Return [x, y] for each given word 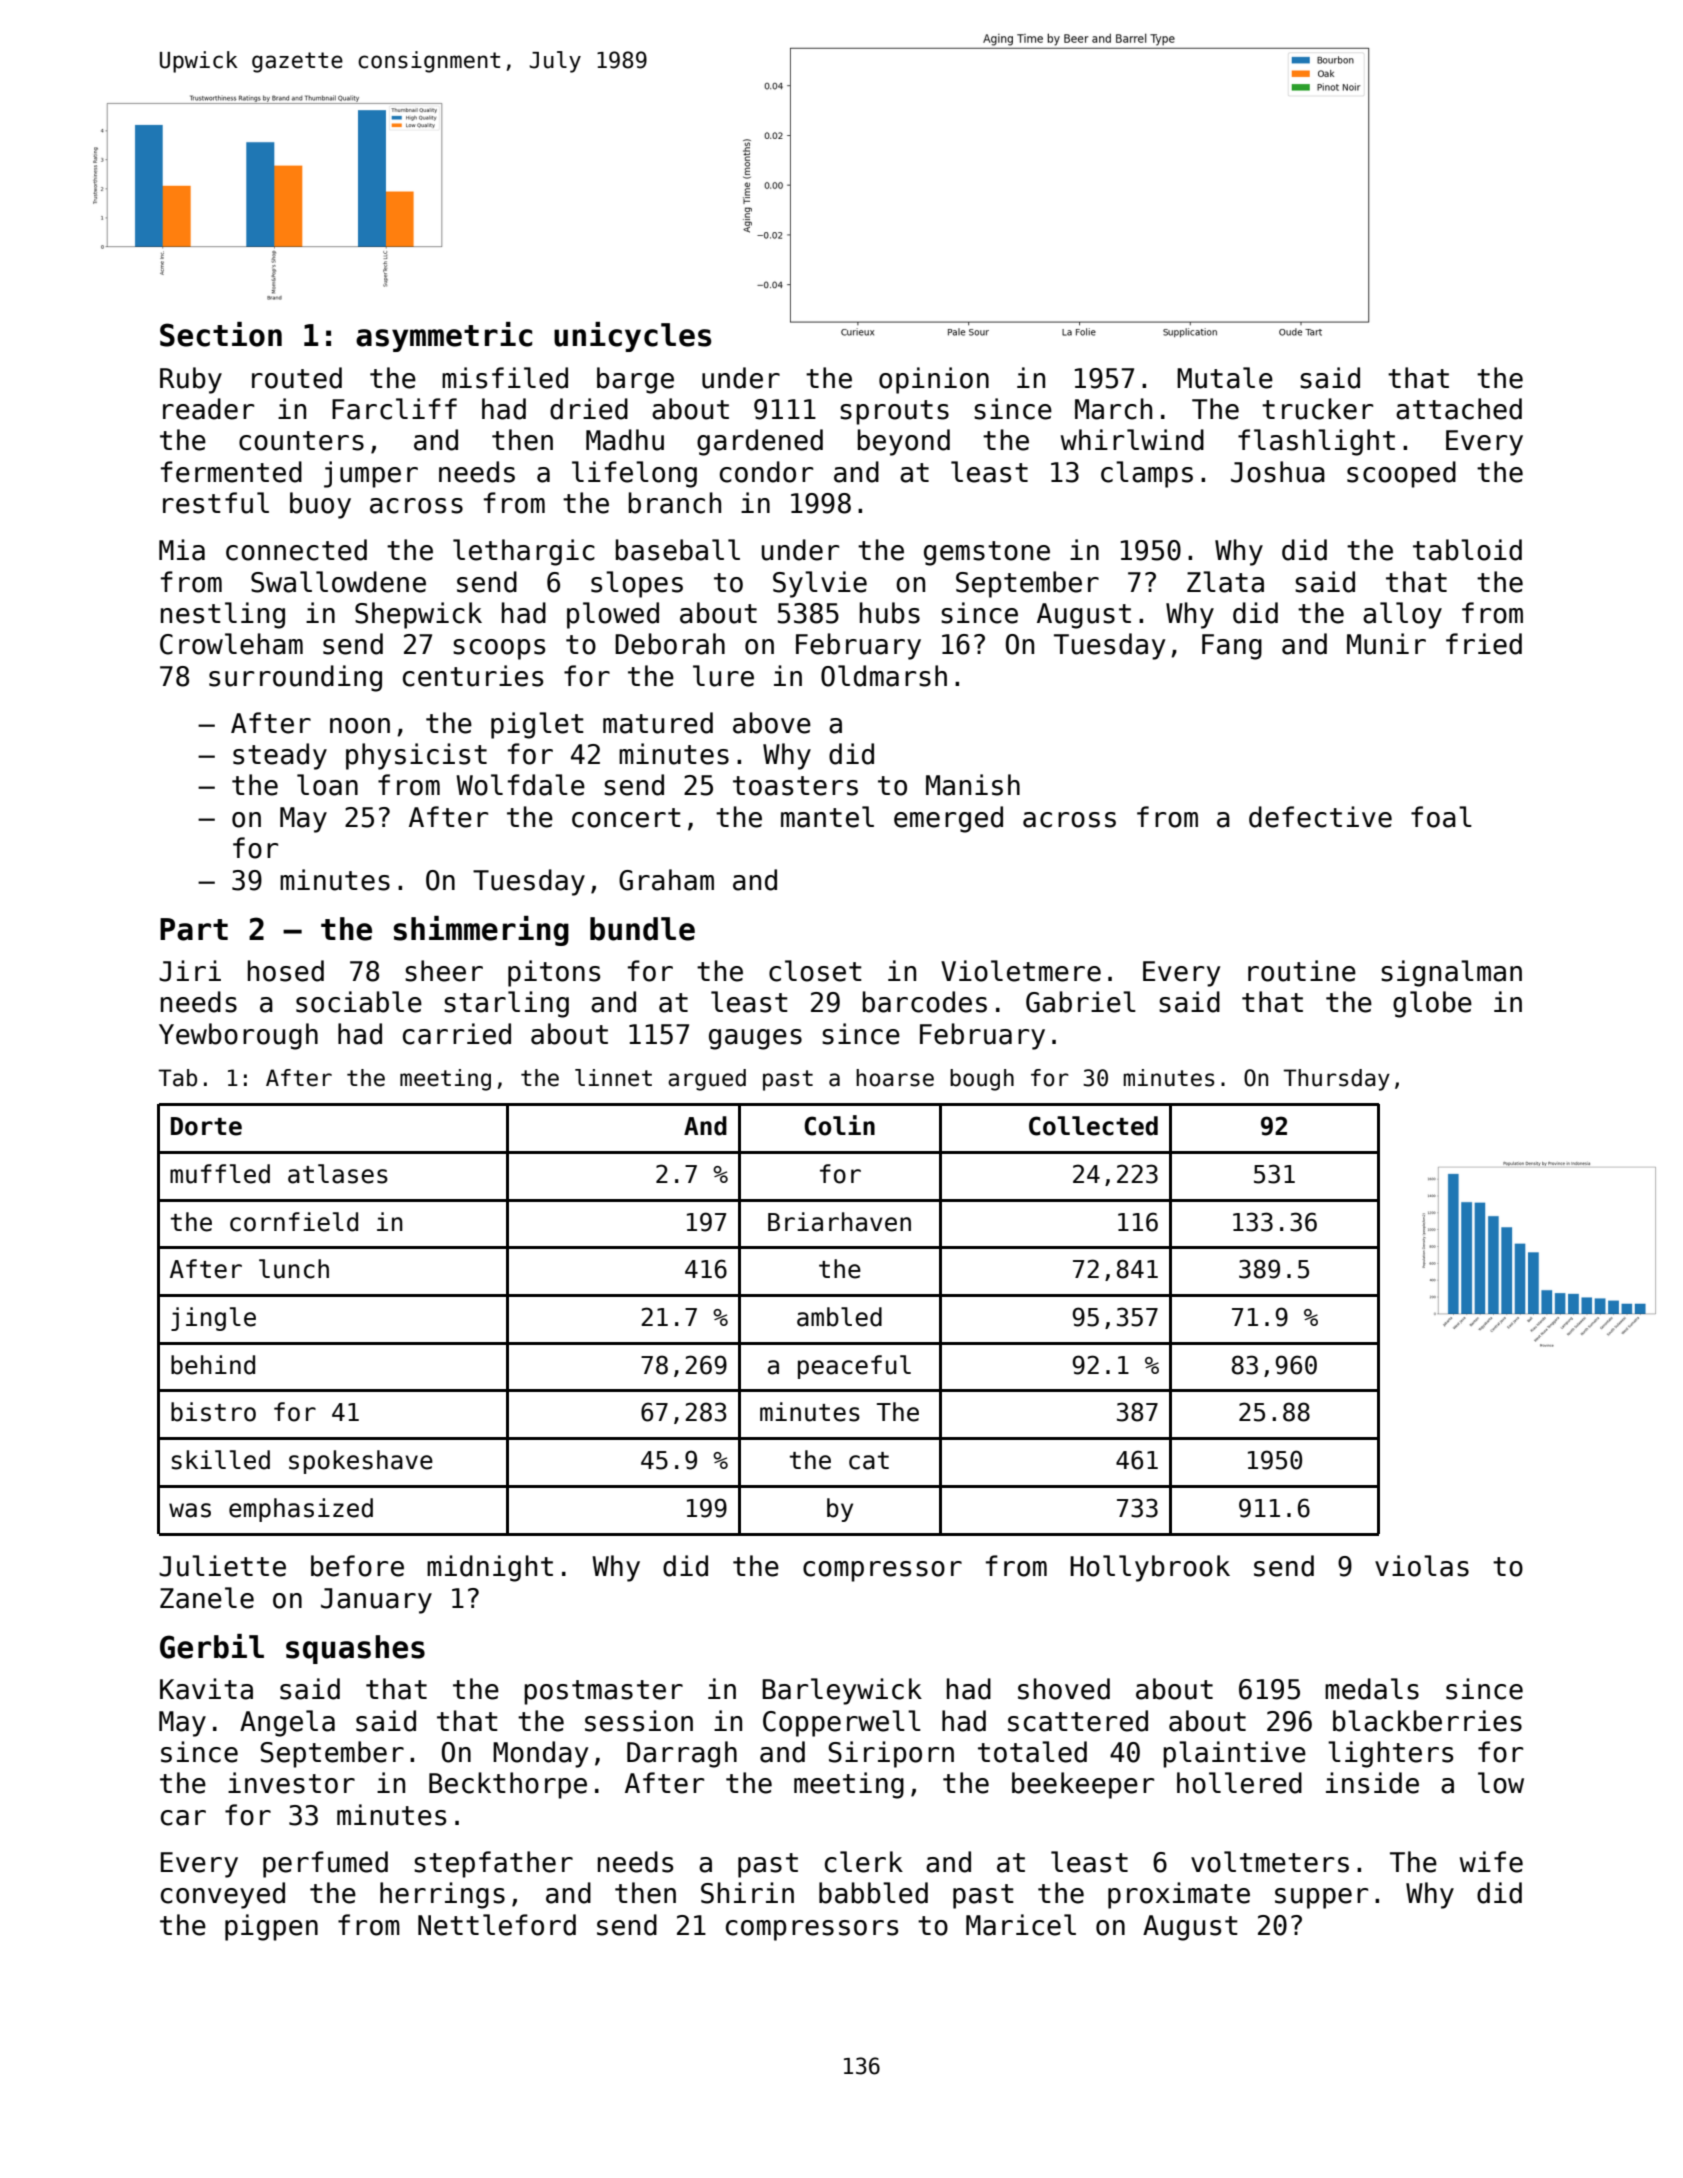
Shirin [747, 1893]
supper [1321, 1898]
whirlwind [1132, 440]
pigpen [271, 1927]
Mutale [1225, 378]
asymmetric [444, 337]
